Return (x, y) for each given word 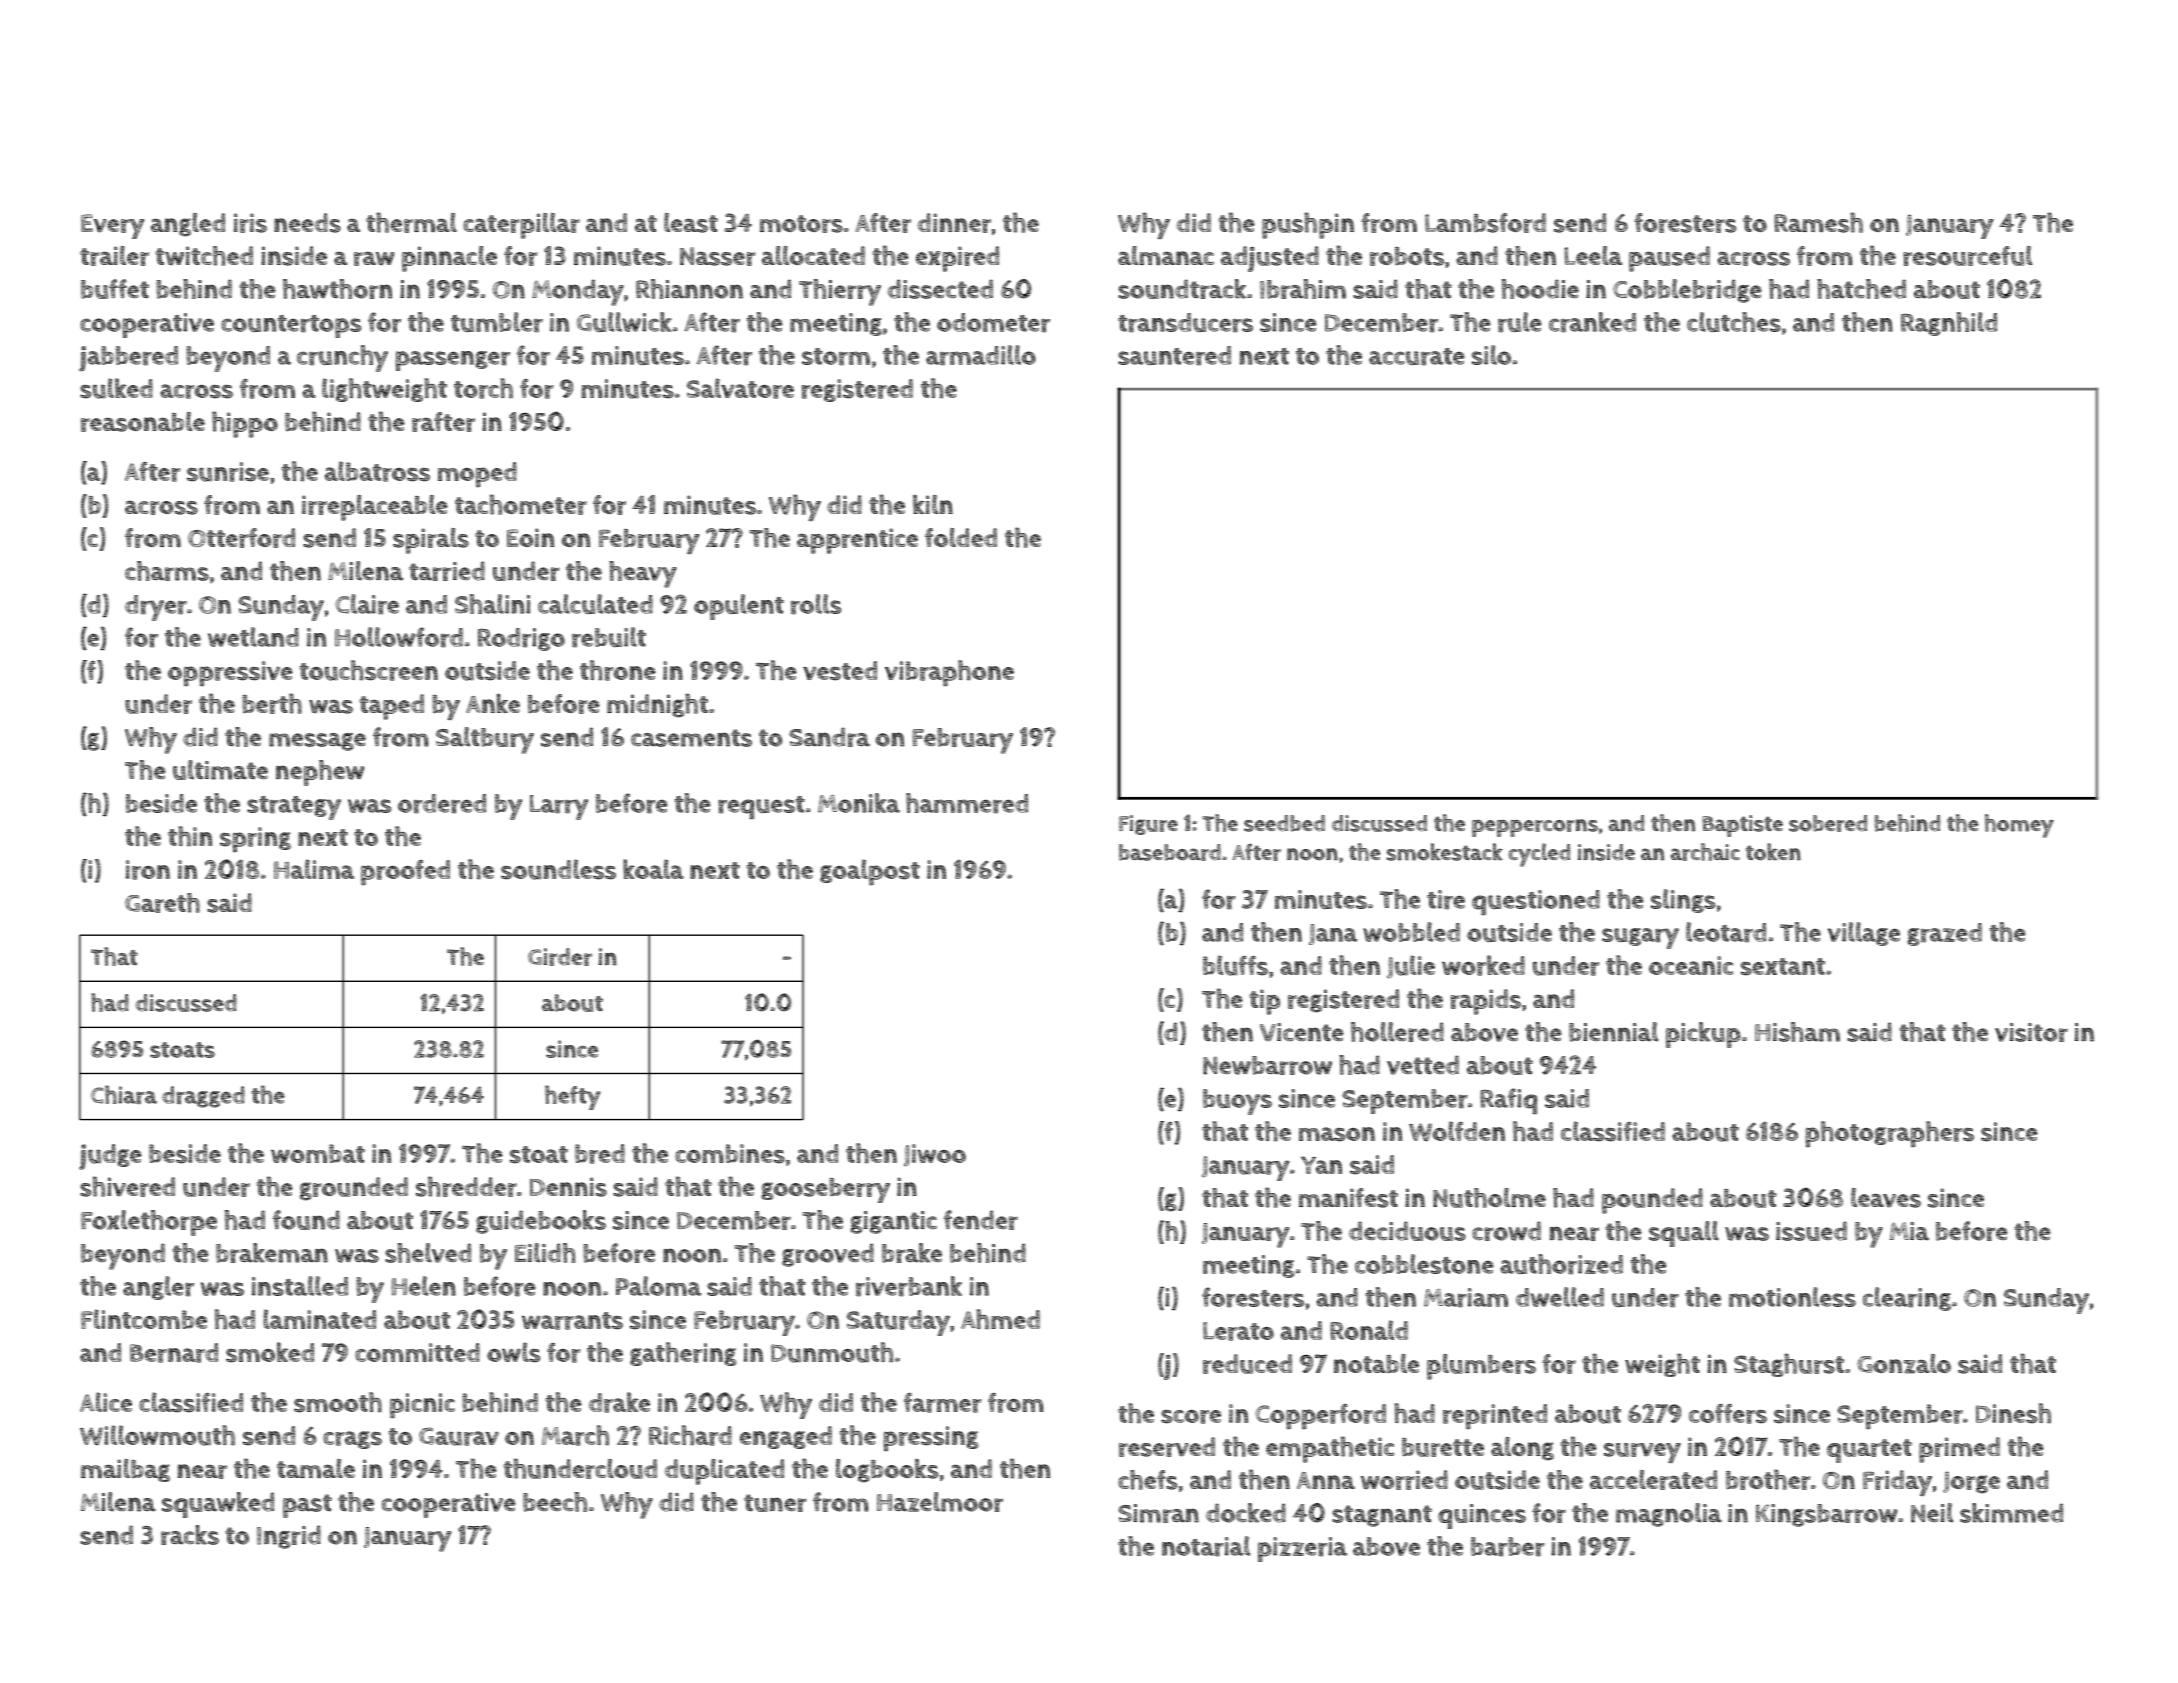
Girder (560, 957)
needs (307, 223)
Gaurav (459, 1436)
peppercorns (1535, 828)
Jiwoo (935, 1155)
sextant (1783, 967)
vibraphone (949, 673)
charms (167, 571)
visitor (2031, 1032)
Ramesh (1818, 222)
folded (961, 537)
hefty (573, 1097)
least (691, 223)
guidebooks (541, 1222)
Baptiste (1742, 826)
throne (618, 670)
